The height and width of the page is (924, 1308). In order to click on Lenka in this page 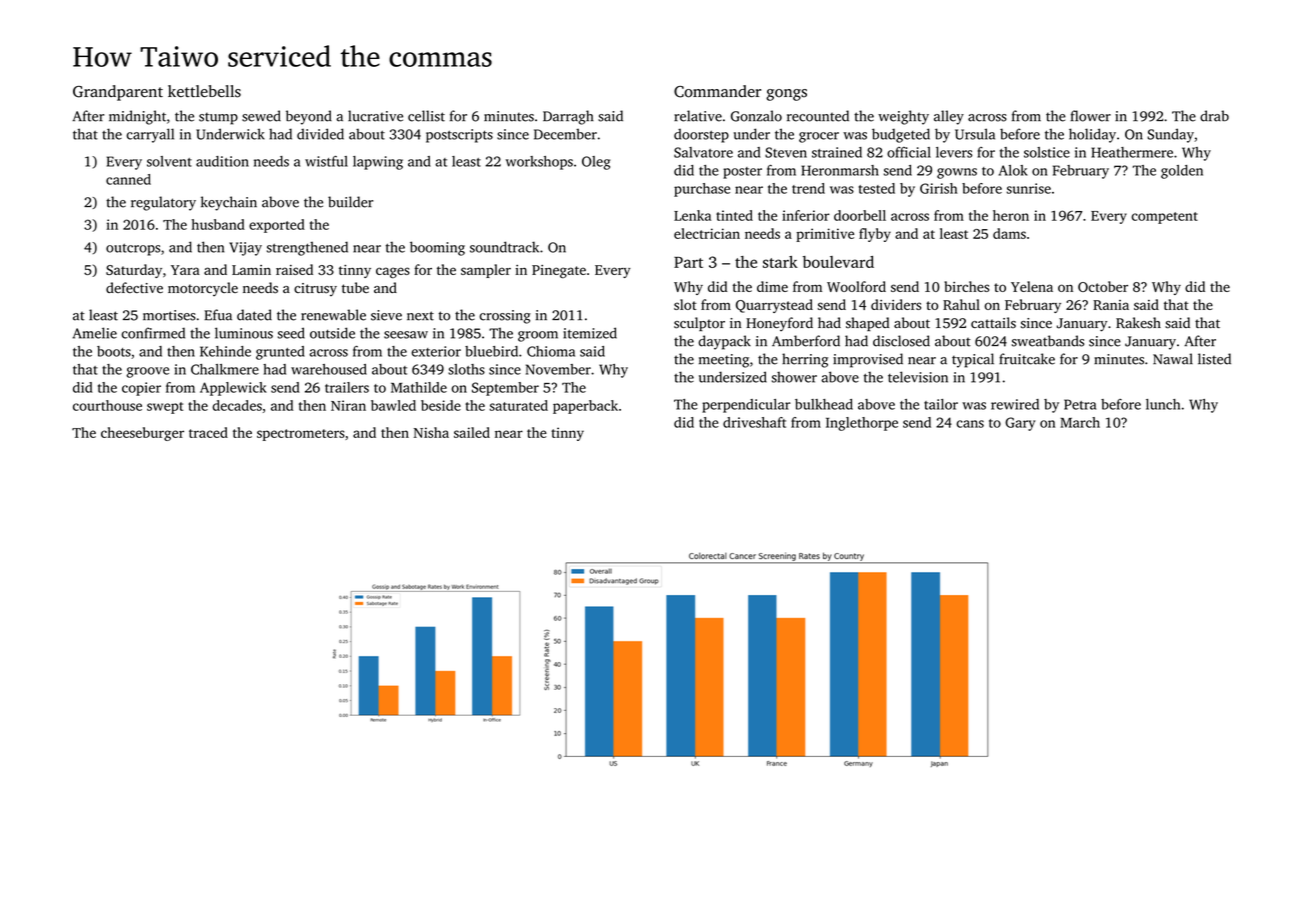, I will do `click(692, 215)`.
